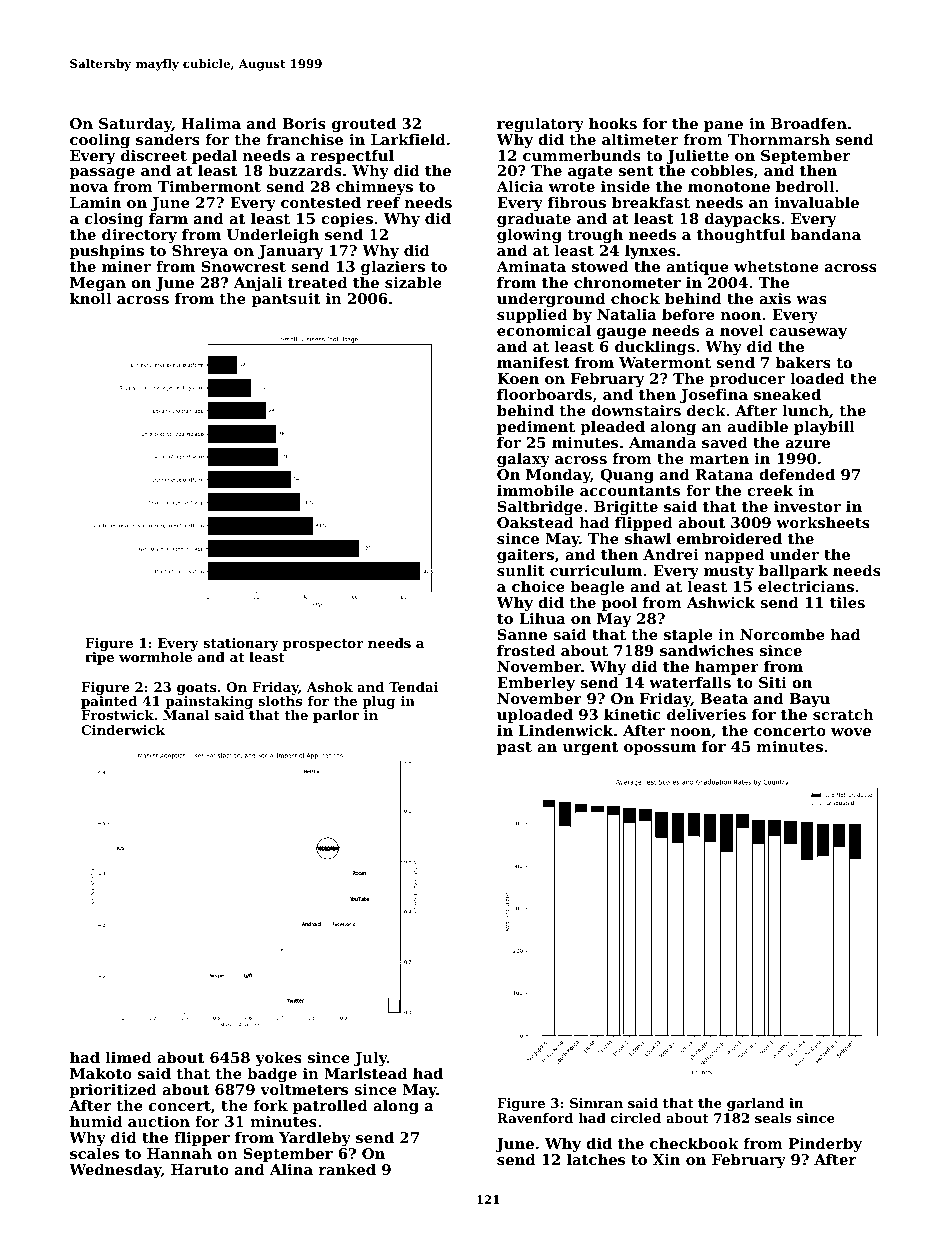  Describe the element at coordinates (413, 282) in the screenshot. I see `sizable` at that location.
